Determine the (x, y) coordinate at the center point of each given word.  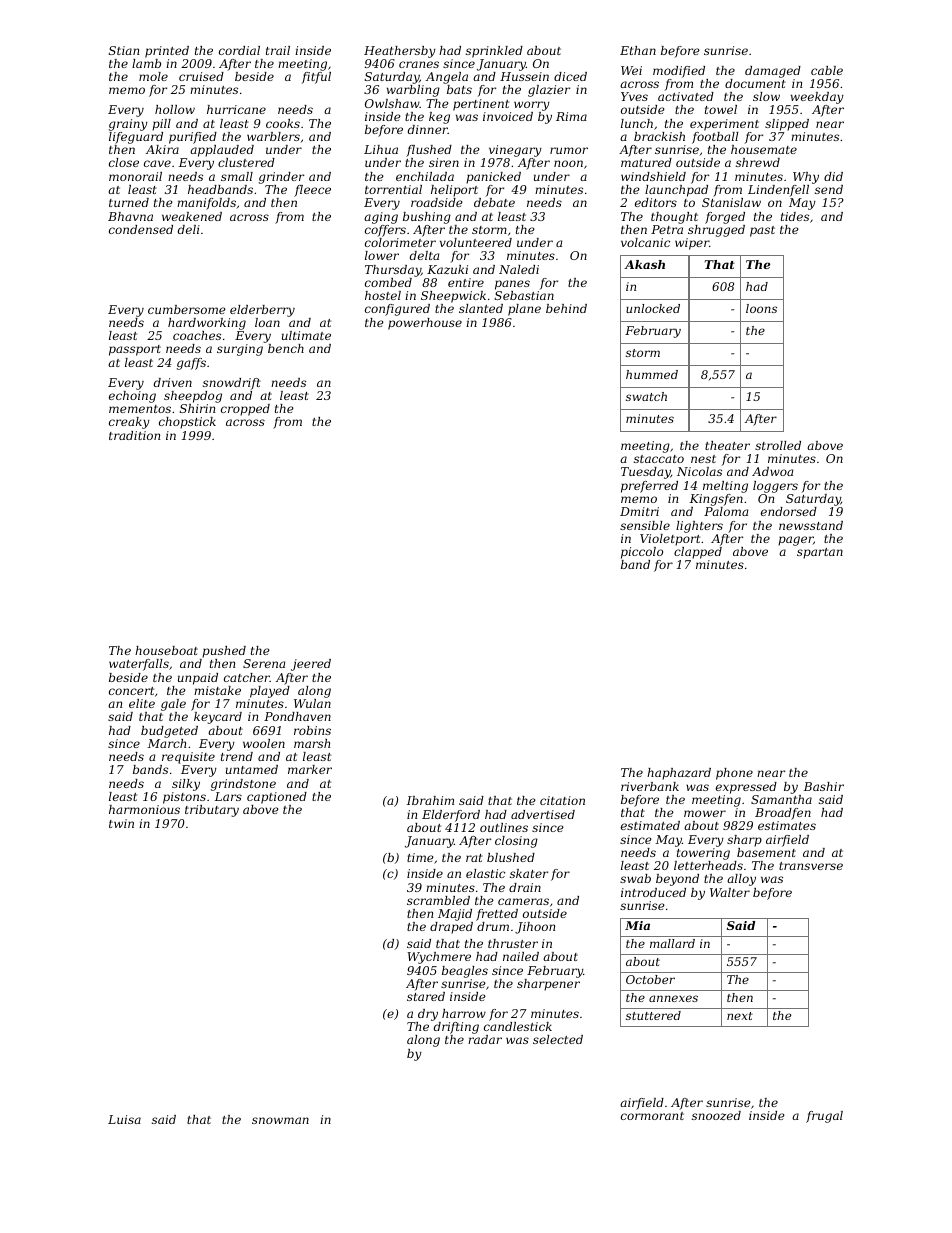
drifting (456, 1028)
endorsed (789, 511)
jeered (311, 665)
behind (566, 308)
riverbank (650, 786)
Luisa (124, 1119)
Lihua (381, 149)
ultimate (306, 335)
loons (761, 308)
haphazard (679, 774)
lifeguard (136, 138)
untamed (252, 769)
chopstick (187, 423)
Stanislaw (731, 202)
